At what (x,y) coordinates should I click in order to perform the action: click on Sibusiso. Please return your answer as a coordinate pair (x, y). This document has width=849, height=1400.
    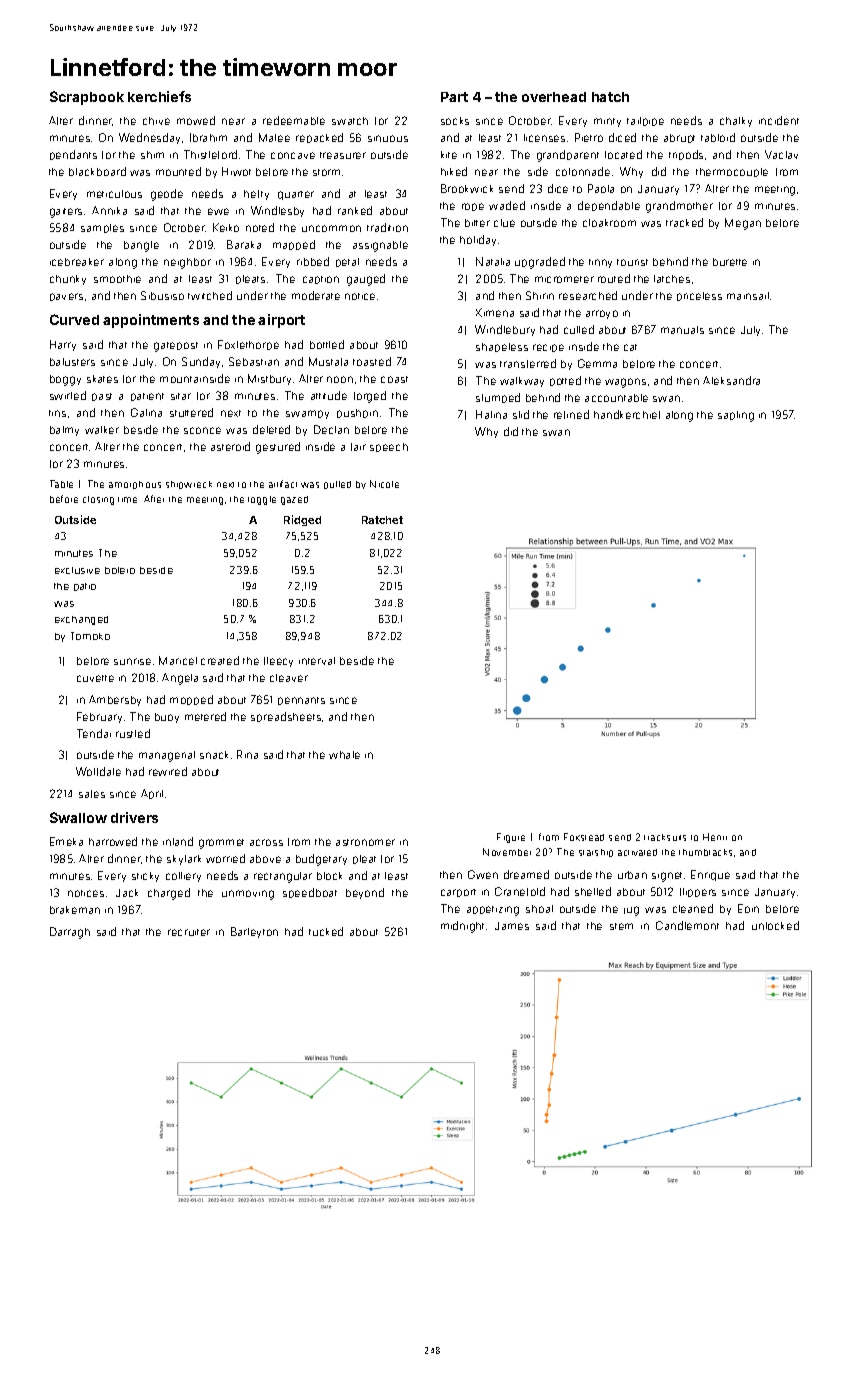
    Looking at the image, I should click on (162, 295).
